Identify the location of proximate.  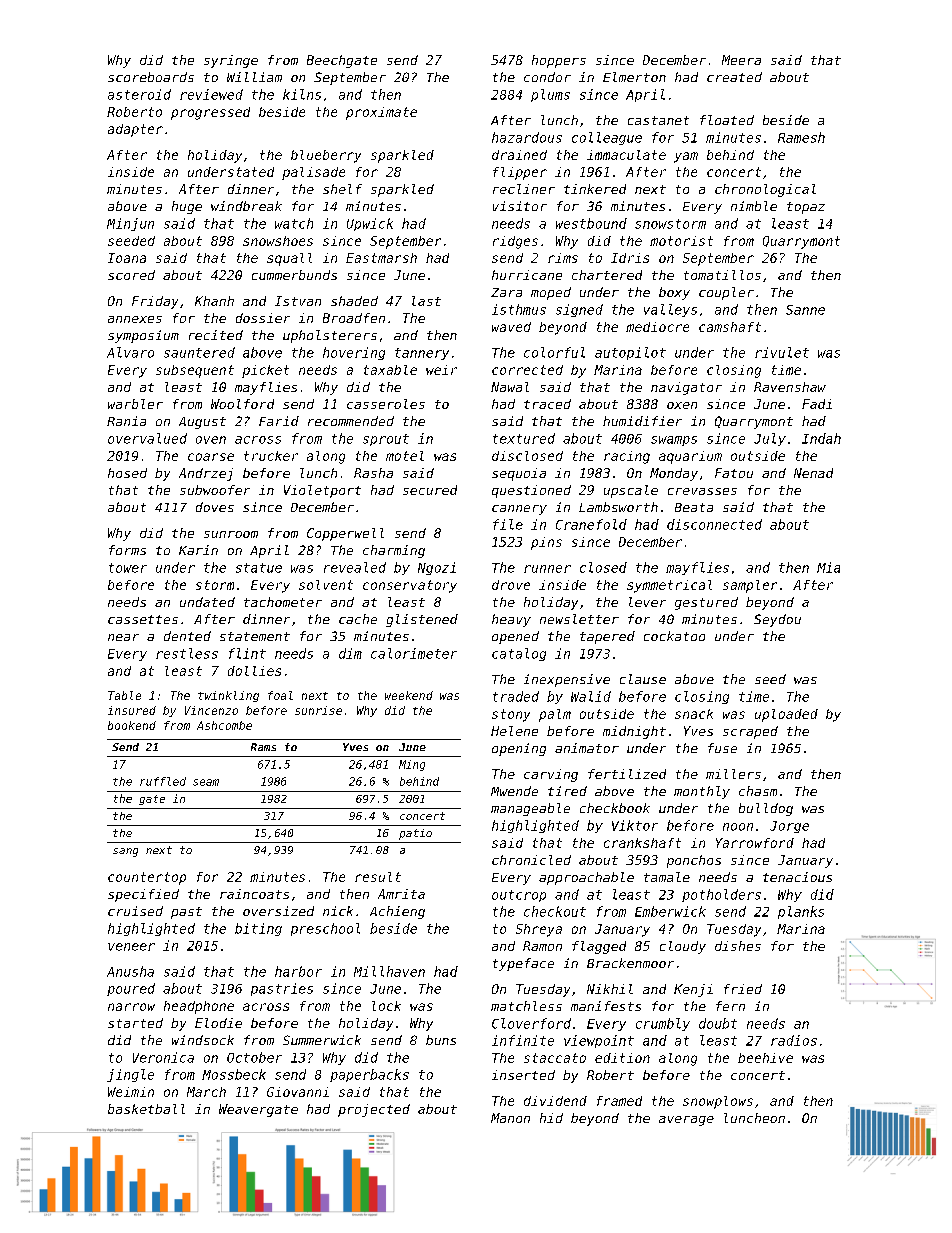
(381, 113).
